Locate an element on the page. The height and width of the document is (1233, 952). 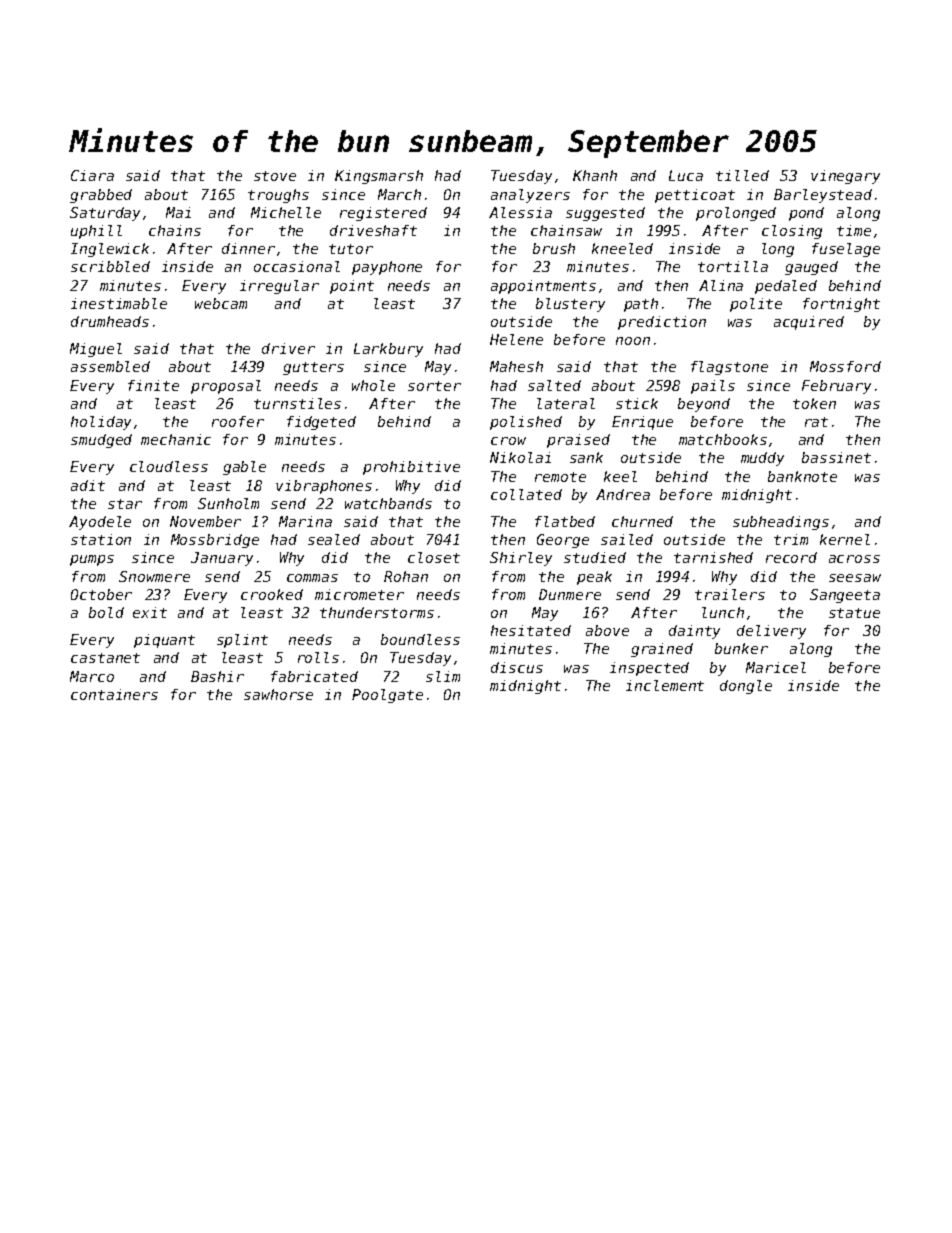
Mahesh is located at coordinates (516, 366).
